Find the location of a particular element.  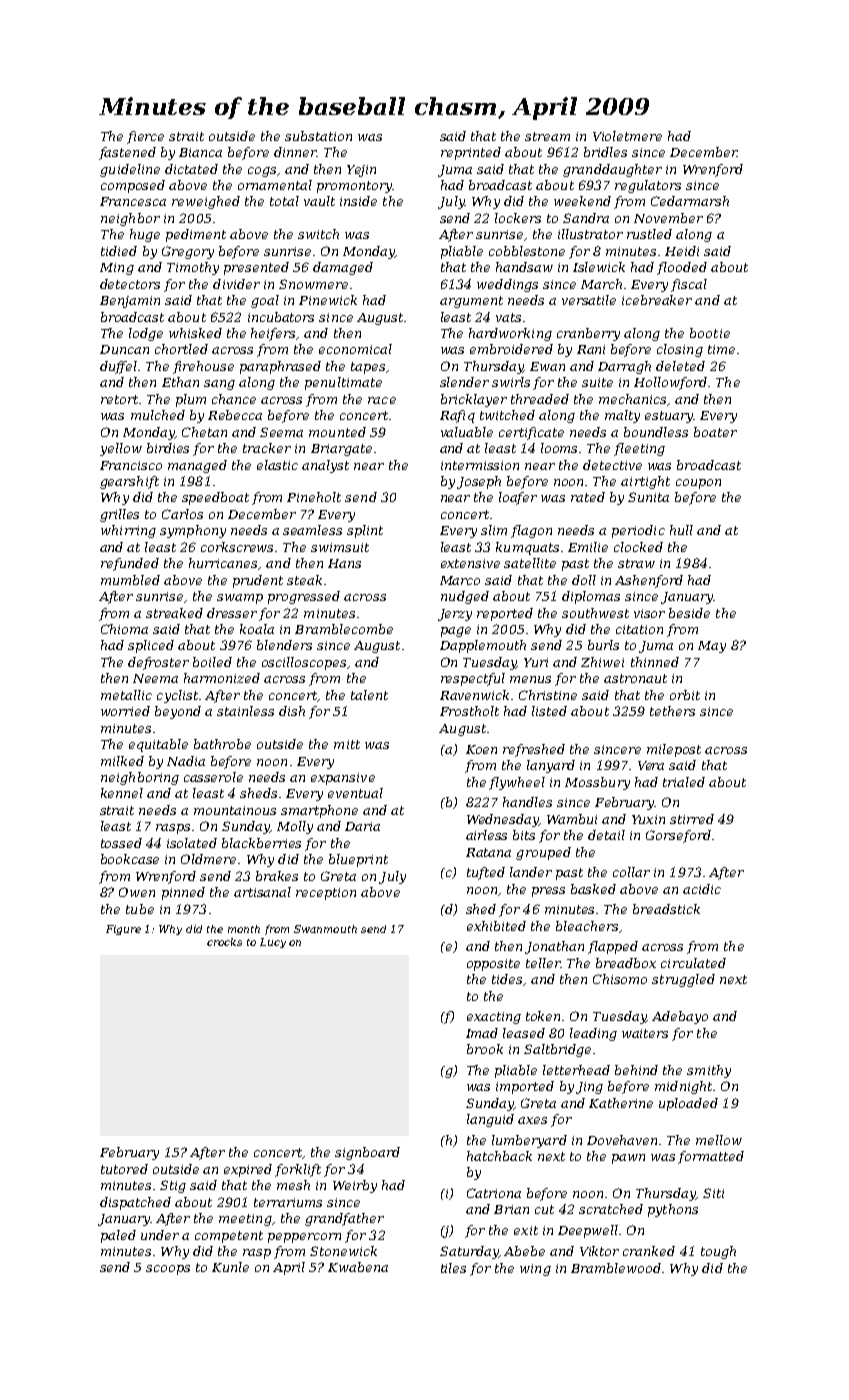

tiles is located at coordinates (453, 1268).
